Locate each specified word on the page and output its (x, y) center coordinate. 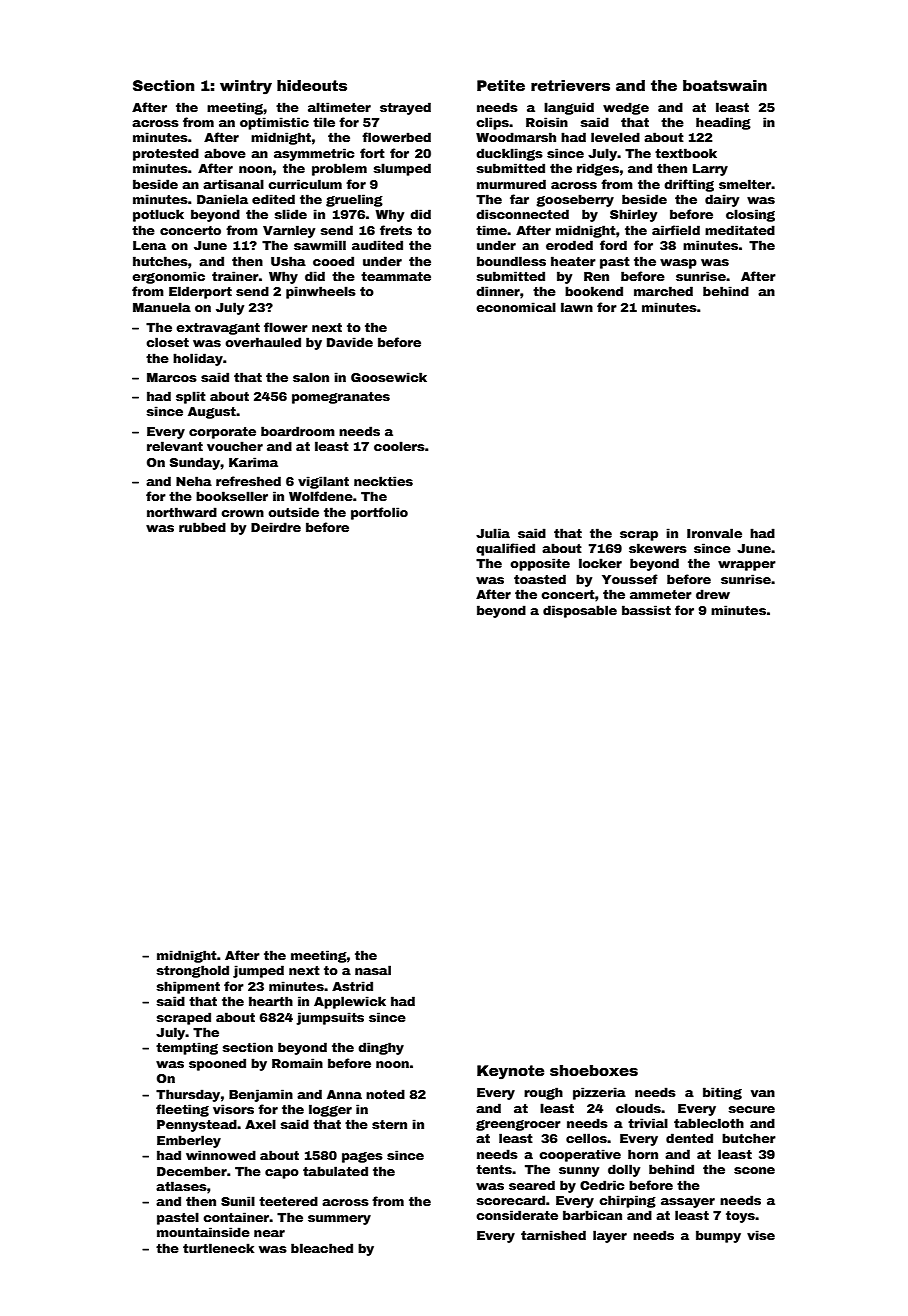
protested (166, 154)
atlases (181, 1186)
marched (663, 291)
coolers (399, 446)
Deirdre (276, 527)
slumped (402, 169)
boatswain (725, 85)
